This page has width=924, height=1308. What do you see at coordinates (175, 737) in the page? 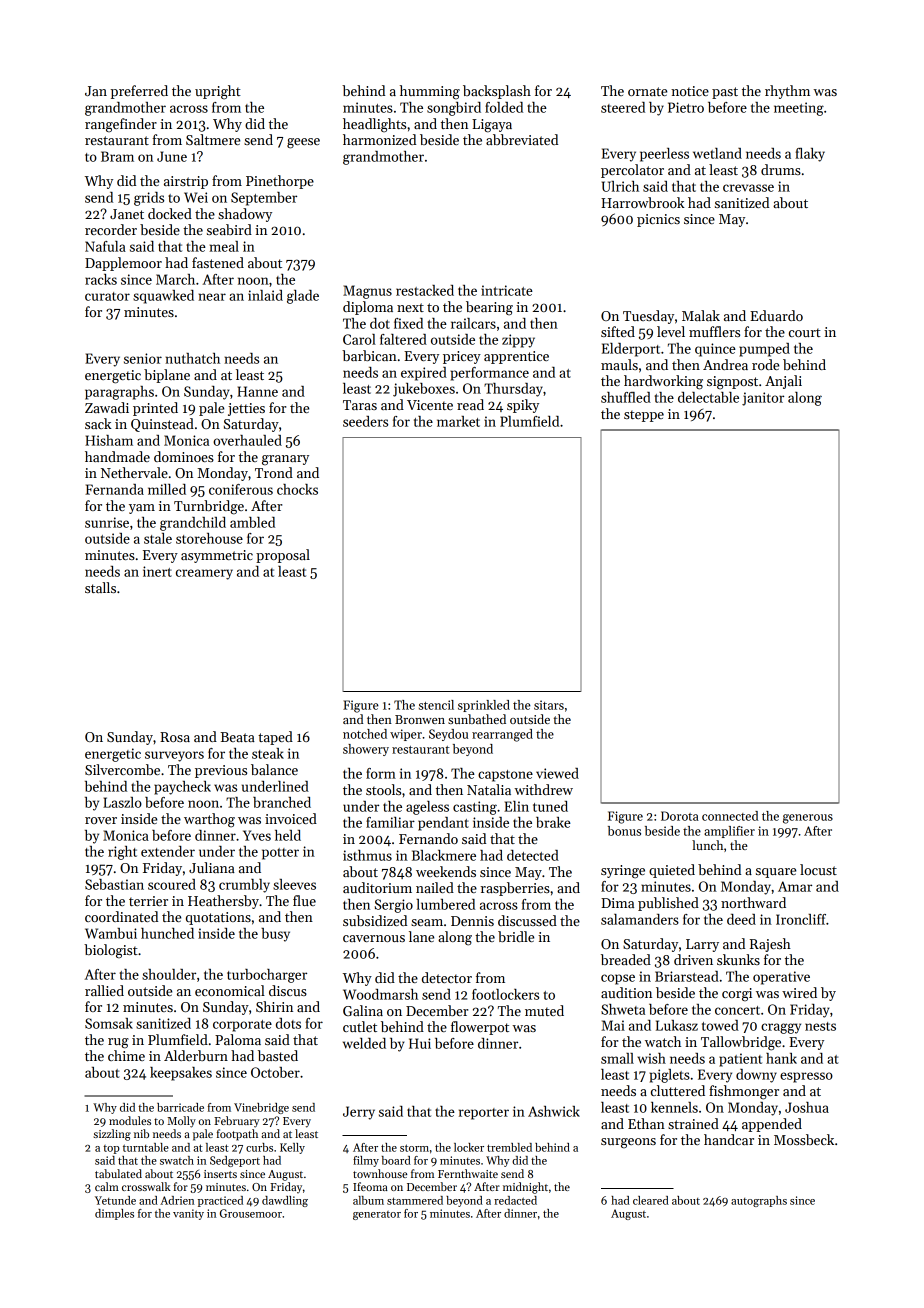
I see `Rosa` at bounding box center [175, 737].
